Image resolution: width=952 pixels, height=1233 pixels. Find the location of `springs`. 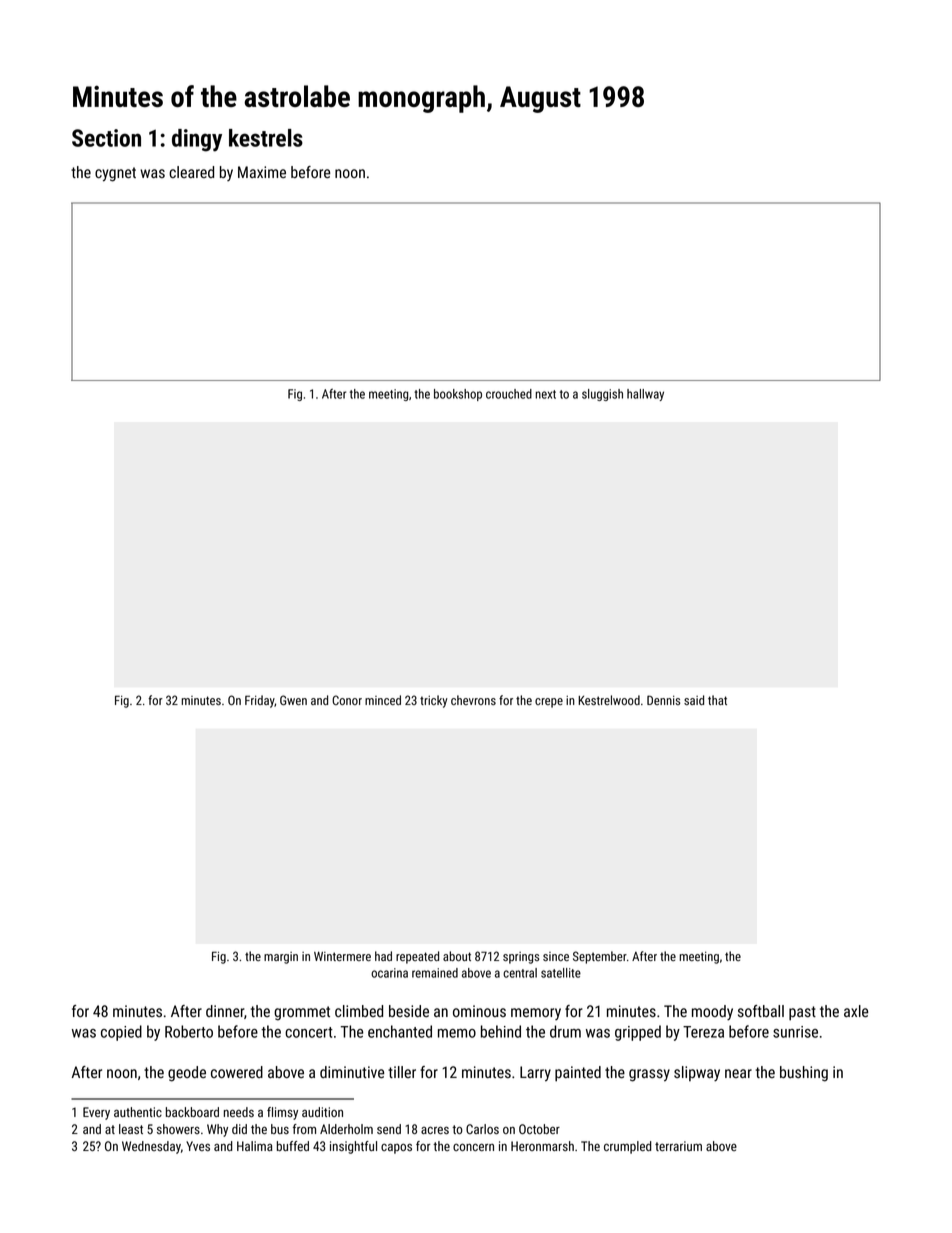

springs is located at coordinates (521, 958).
